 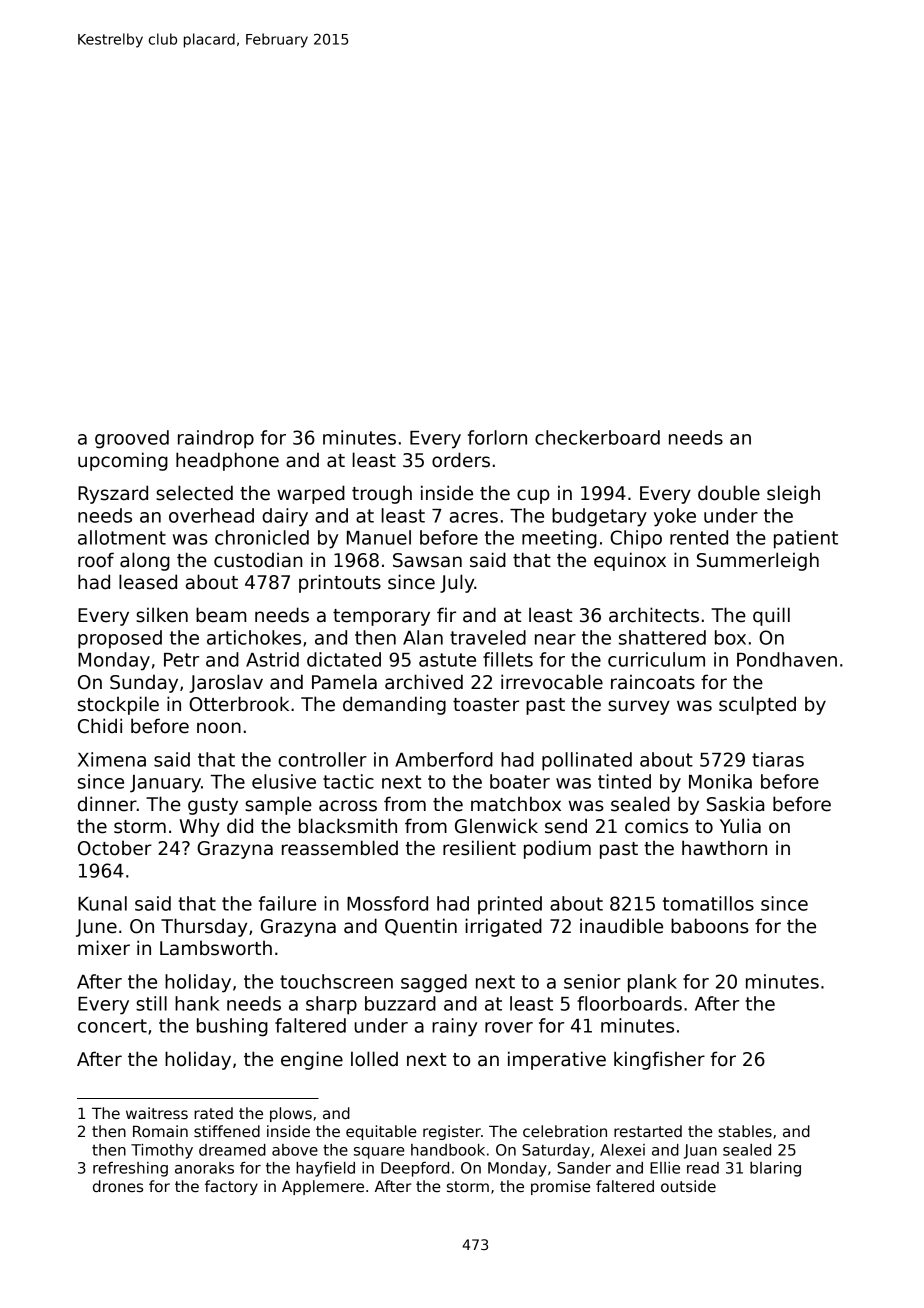 I want to click on double, so click(x=729, y=493).
